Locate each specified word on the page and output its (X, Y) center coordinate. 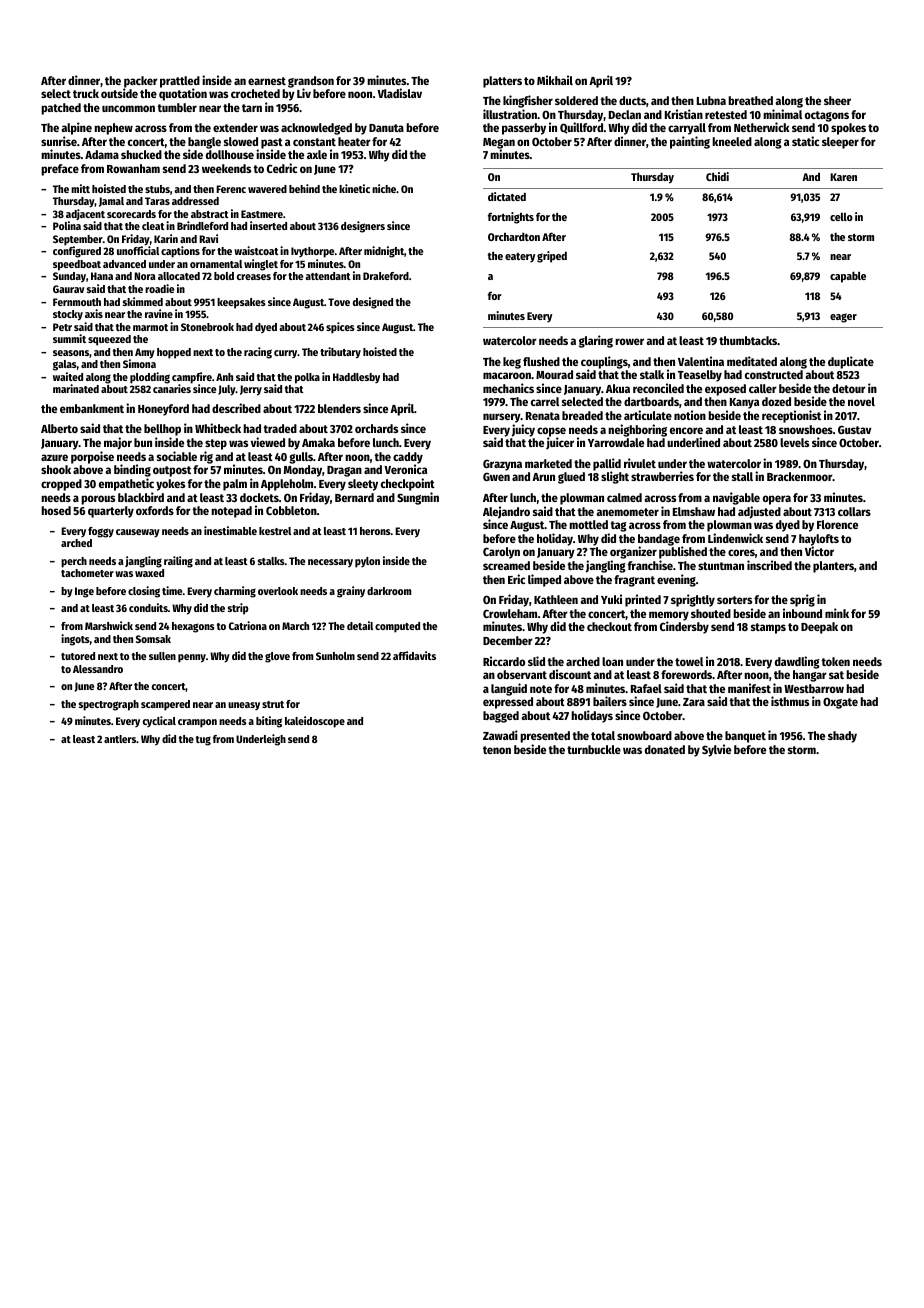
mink (837, 613)
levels (794, 442)
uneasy (244, 706)
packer (141, 82)
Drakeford (386, 276)
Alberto (59, 428)
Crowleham (510, 613)
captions (180, 252)
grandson (311, 82)
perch (74, 562)
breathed (750, 100)
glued (571, 478)
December (508, 640)
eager (843, 318)
